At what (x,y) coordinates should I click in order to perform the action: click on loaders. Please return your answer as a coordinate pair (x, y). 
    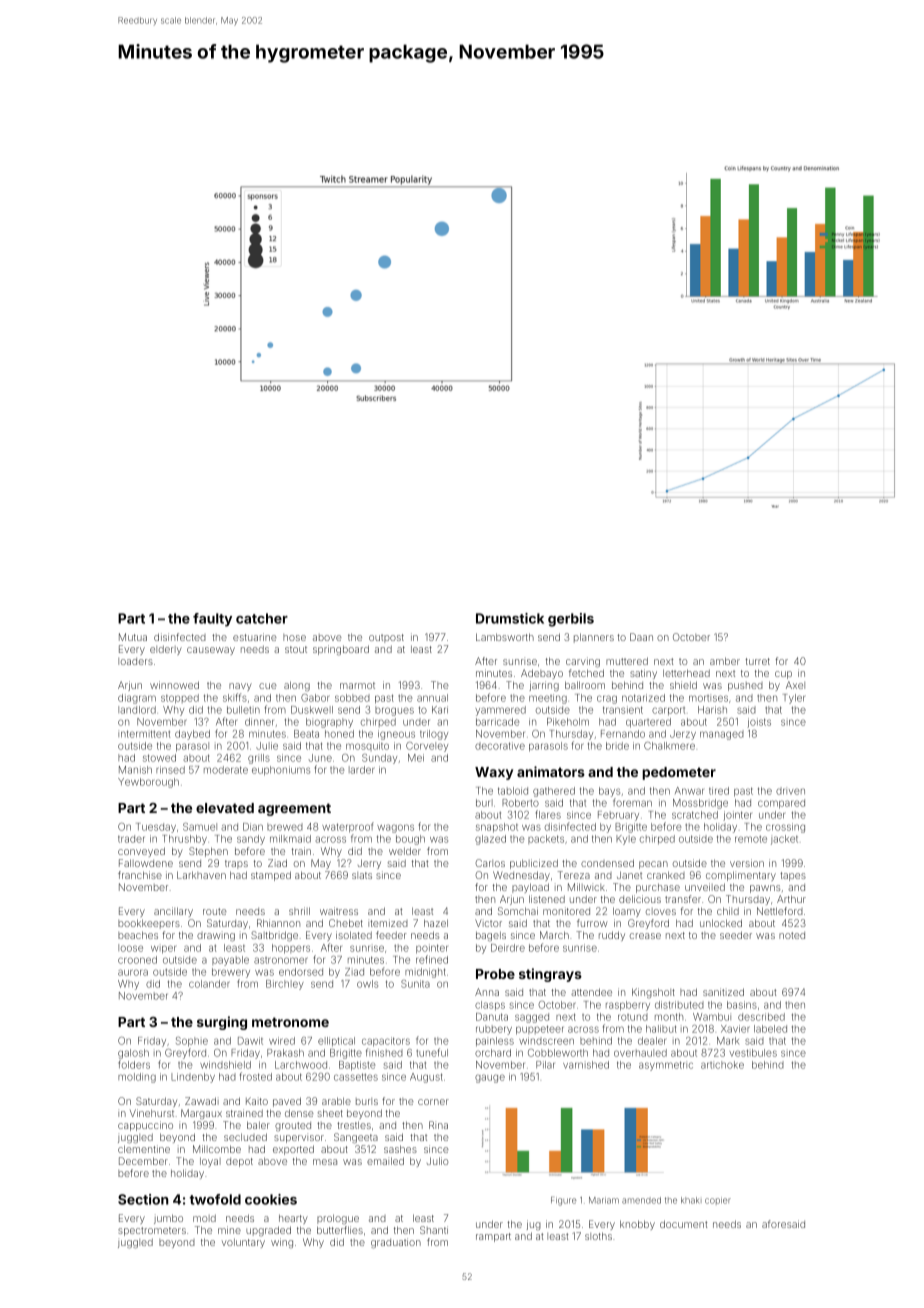
    Looking at the image, I should click on (135, 661).
